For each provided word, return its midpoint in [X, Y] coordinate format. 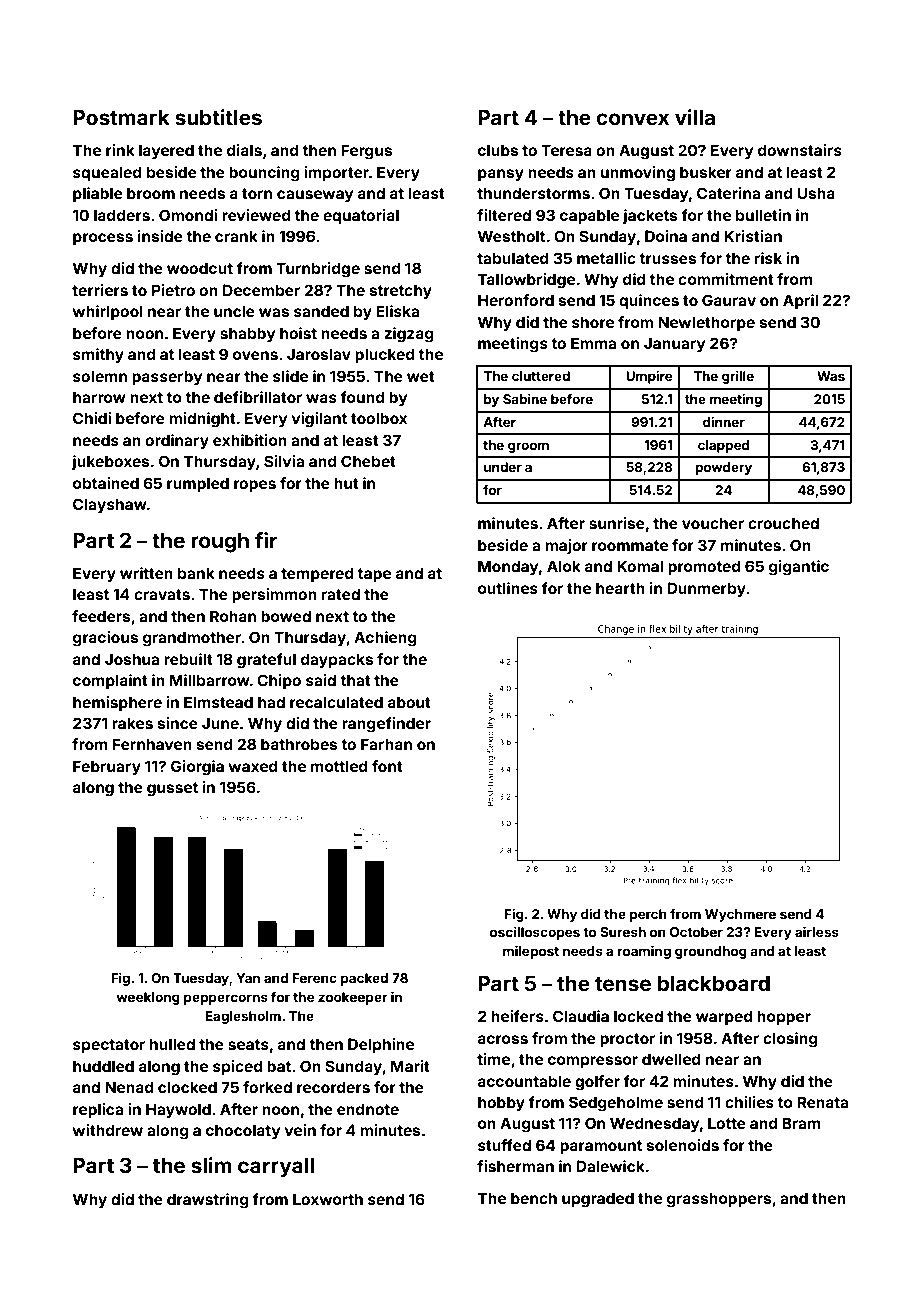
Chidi [92, 418]
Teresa [566, 150]
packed [364, 979]
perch [648, 915]
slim [211, 1165]
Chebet [368, 461]
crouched [783, 523]
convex [632, 119]
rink [120, 150]
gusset [172, 789]
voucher [713, 523]
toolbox [379, 418]
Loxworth [328, 1199]
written [146, 573]
